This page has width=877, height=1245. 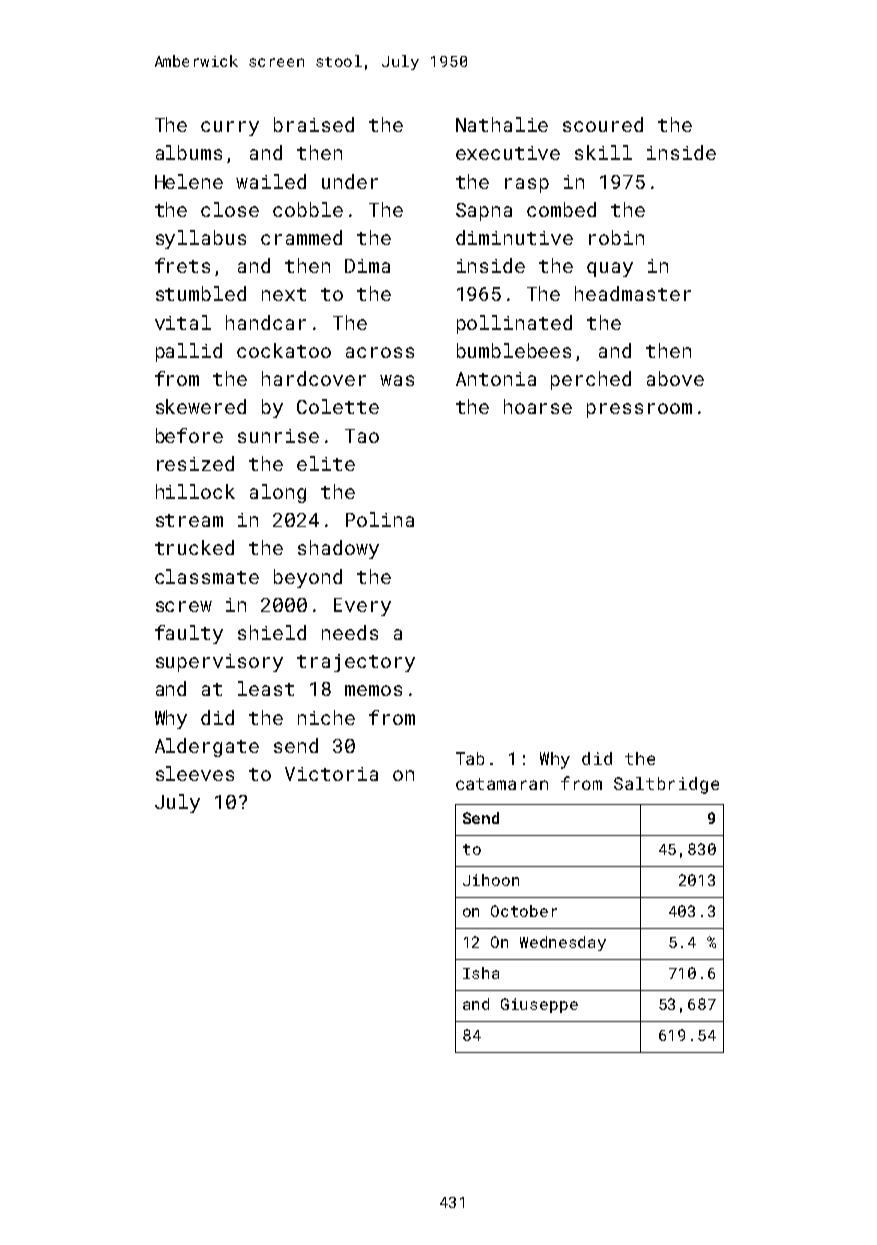 What do you see at coordinates (666, 785) in the page?
I see `Saltbridge` at bounding box center [666, 785].
